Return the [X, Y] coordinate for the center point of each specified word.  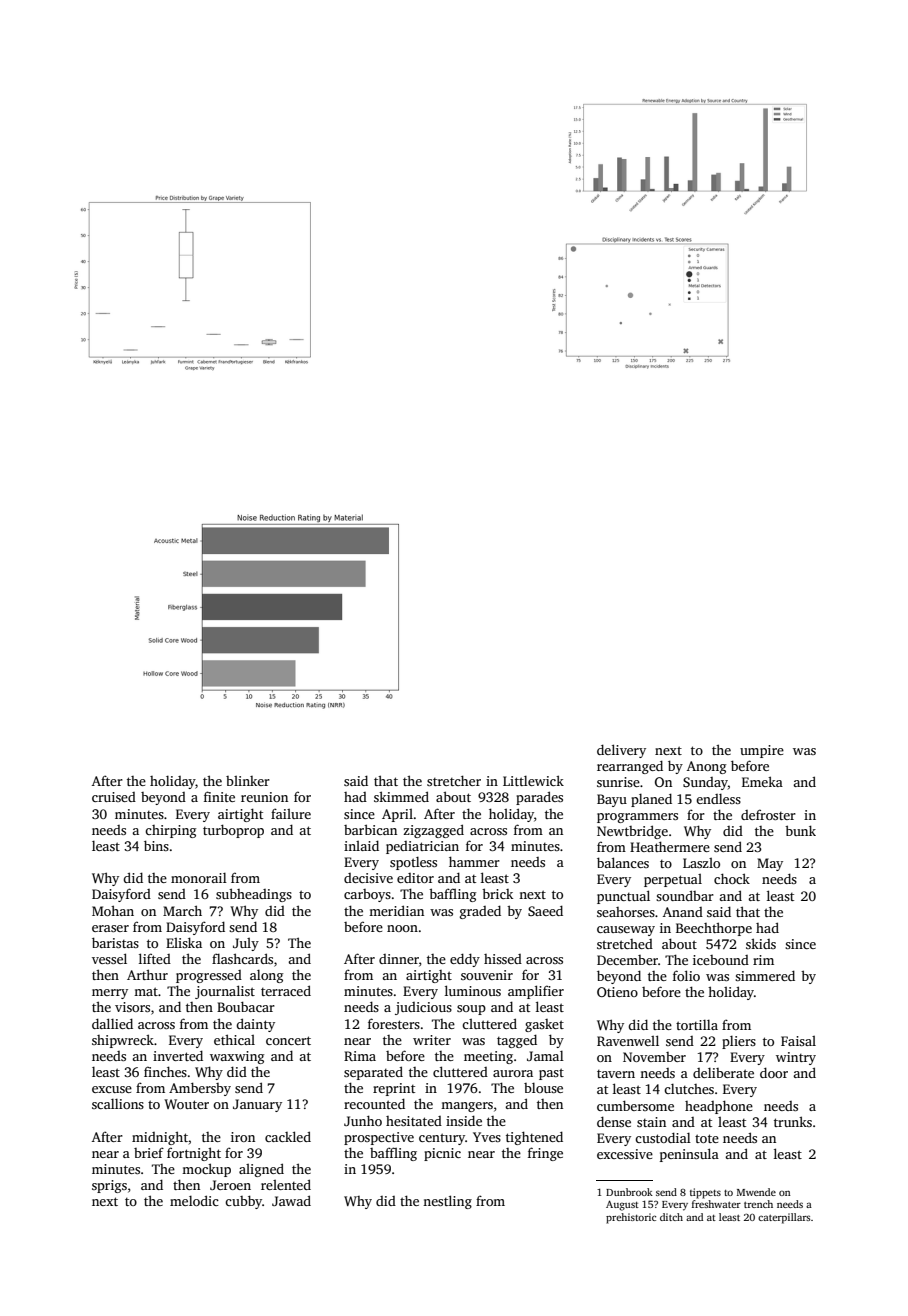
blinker [248, 781]
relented [286, 1184]
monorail [199, 878]
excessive [625, 1154]
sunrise [618, 782]
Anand [683, 912]
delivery [621, 751]
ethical [234, 1039]
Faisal [798, 1041]
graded [480, 912]
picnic [442, 1154]
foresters [394, 1023]
